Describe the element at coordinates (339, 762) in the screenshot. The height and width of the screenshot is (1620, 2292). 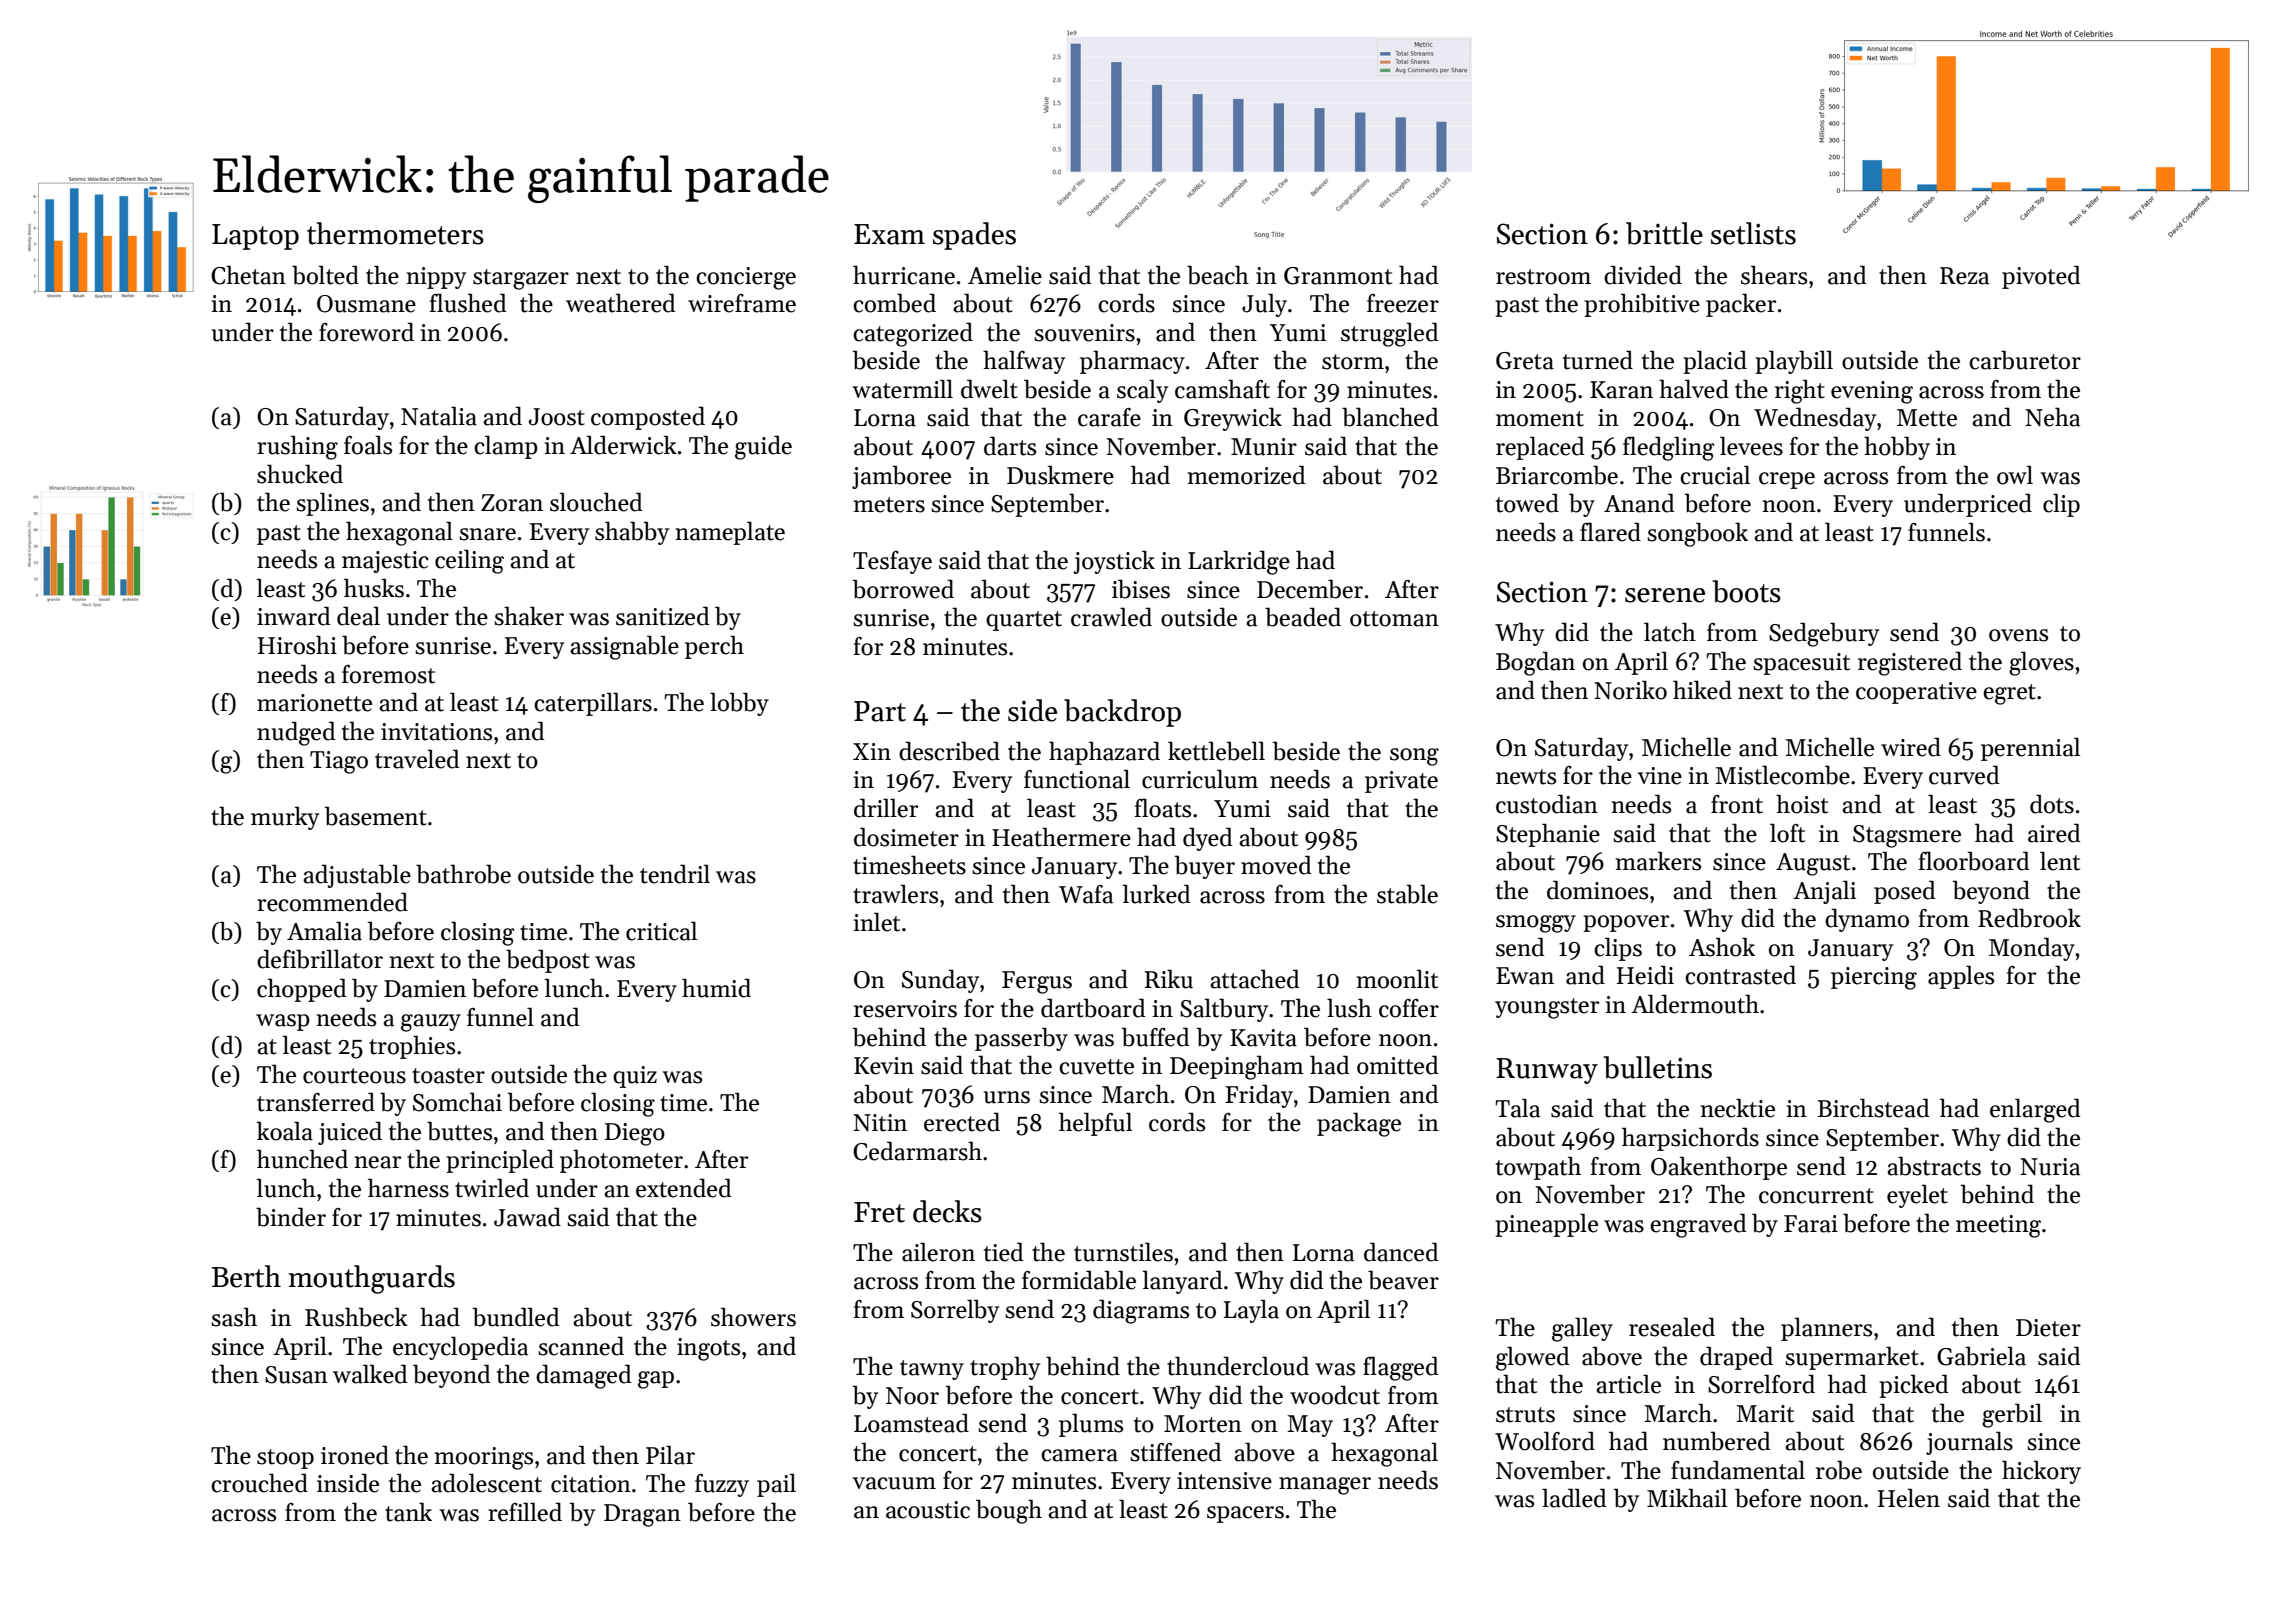
I see `Tiago` at that location.
